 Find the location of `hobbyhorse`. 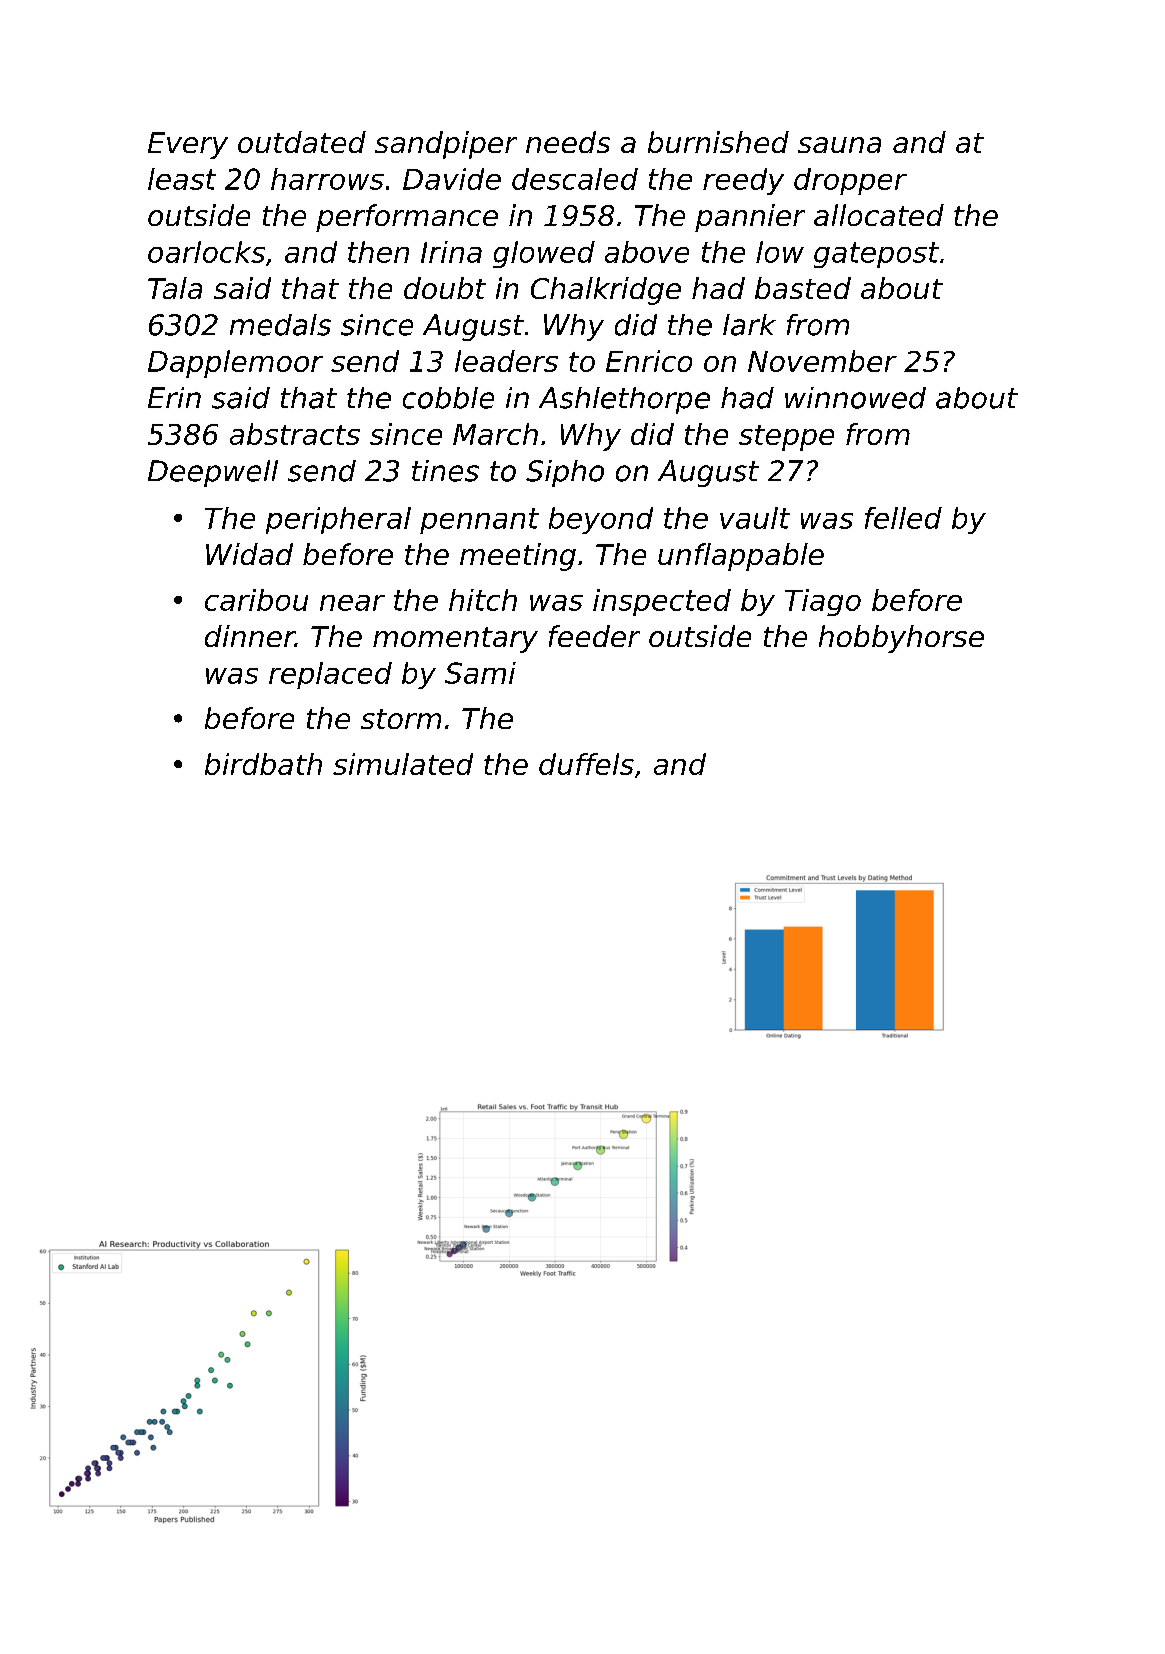

hobbyhorse is located at coordinates (901, 639).
